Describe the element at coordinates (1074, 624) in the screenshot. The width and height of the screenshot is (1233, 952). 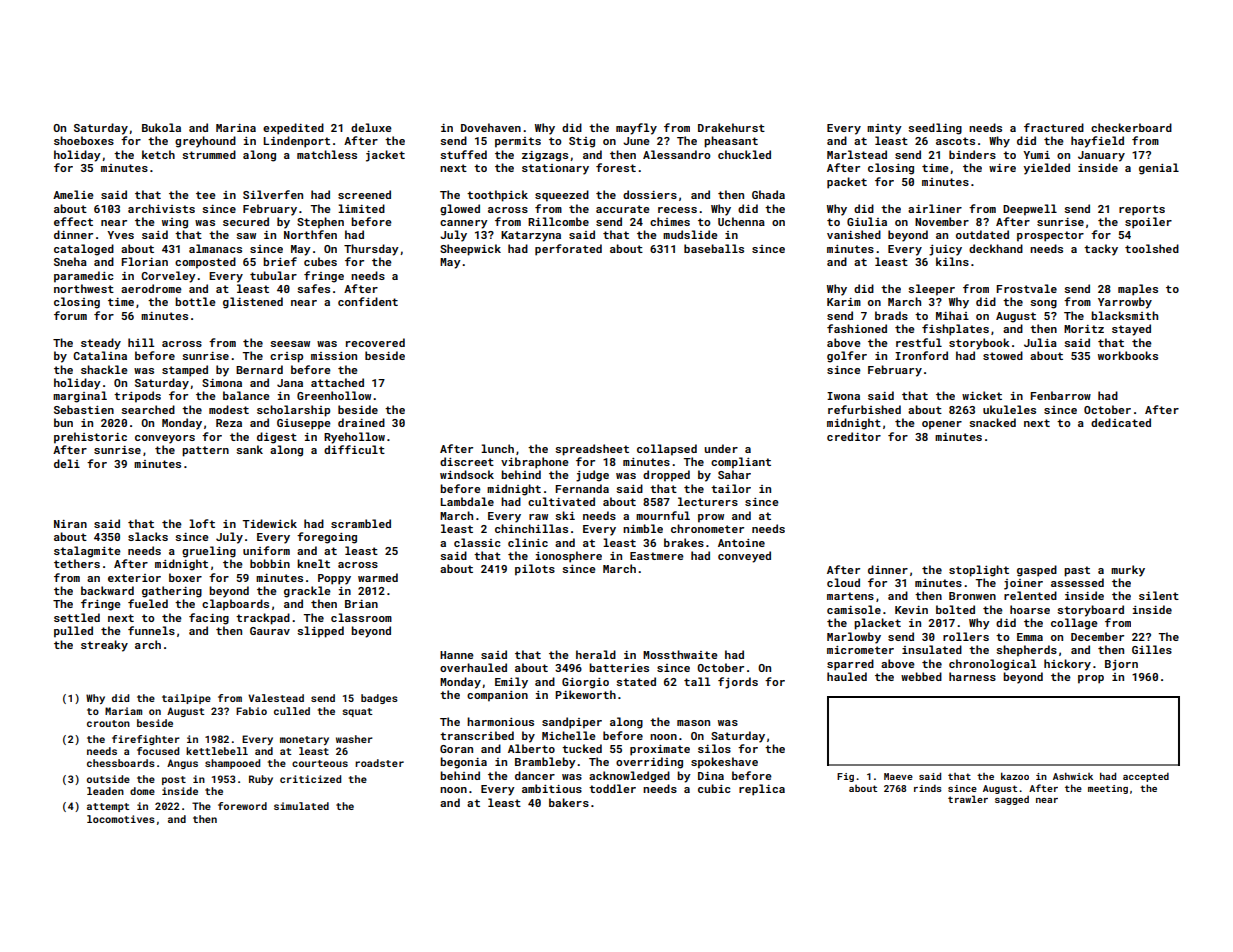
I see `collage` at that location.
